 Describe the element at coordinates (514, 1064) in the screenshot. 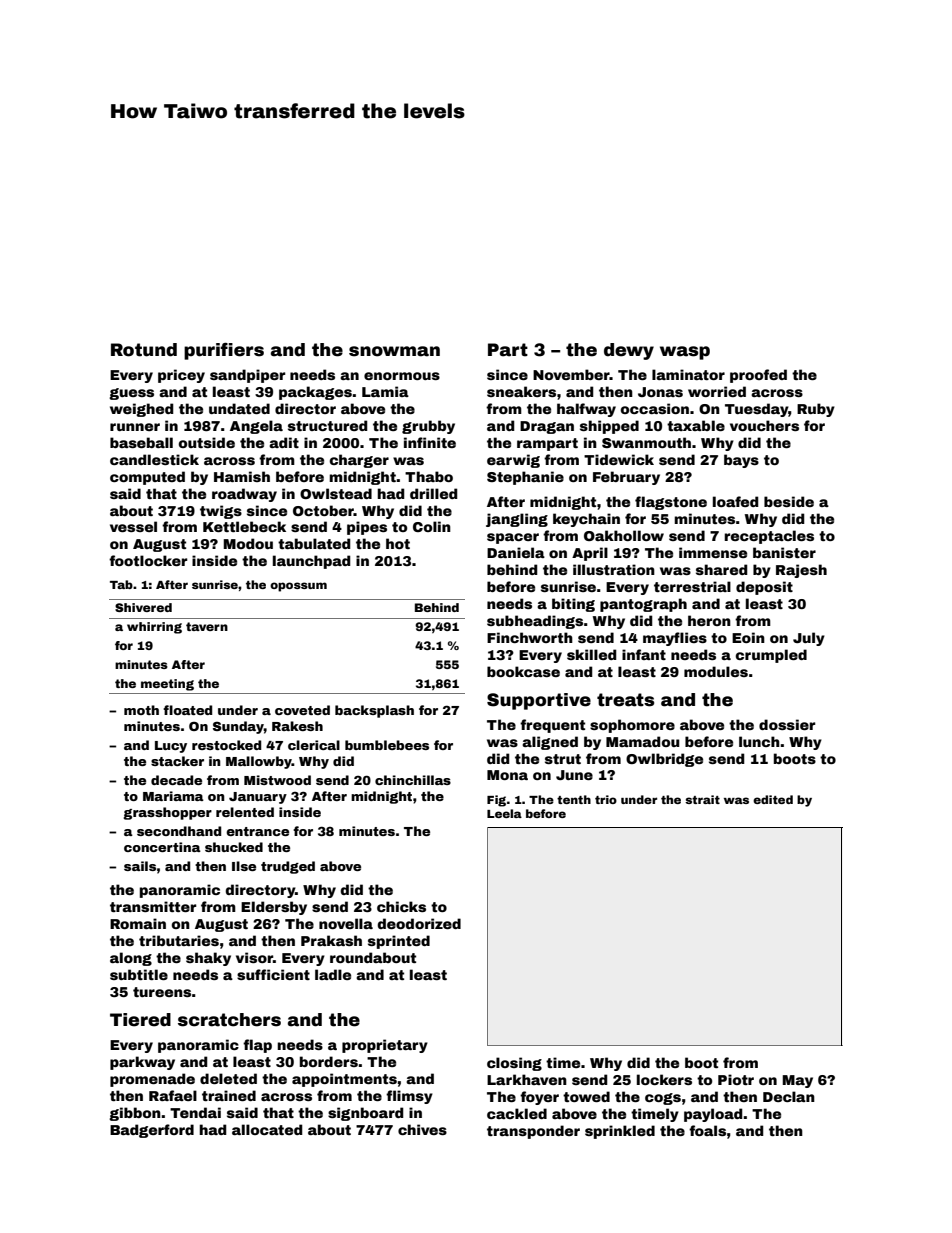

I see `closing` at that location.
